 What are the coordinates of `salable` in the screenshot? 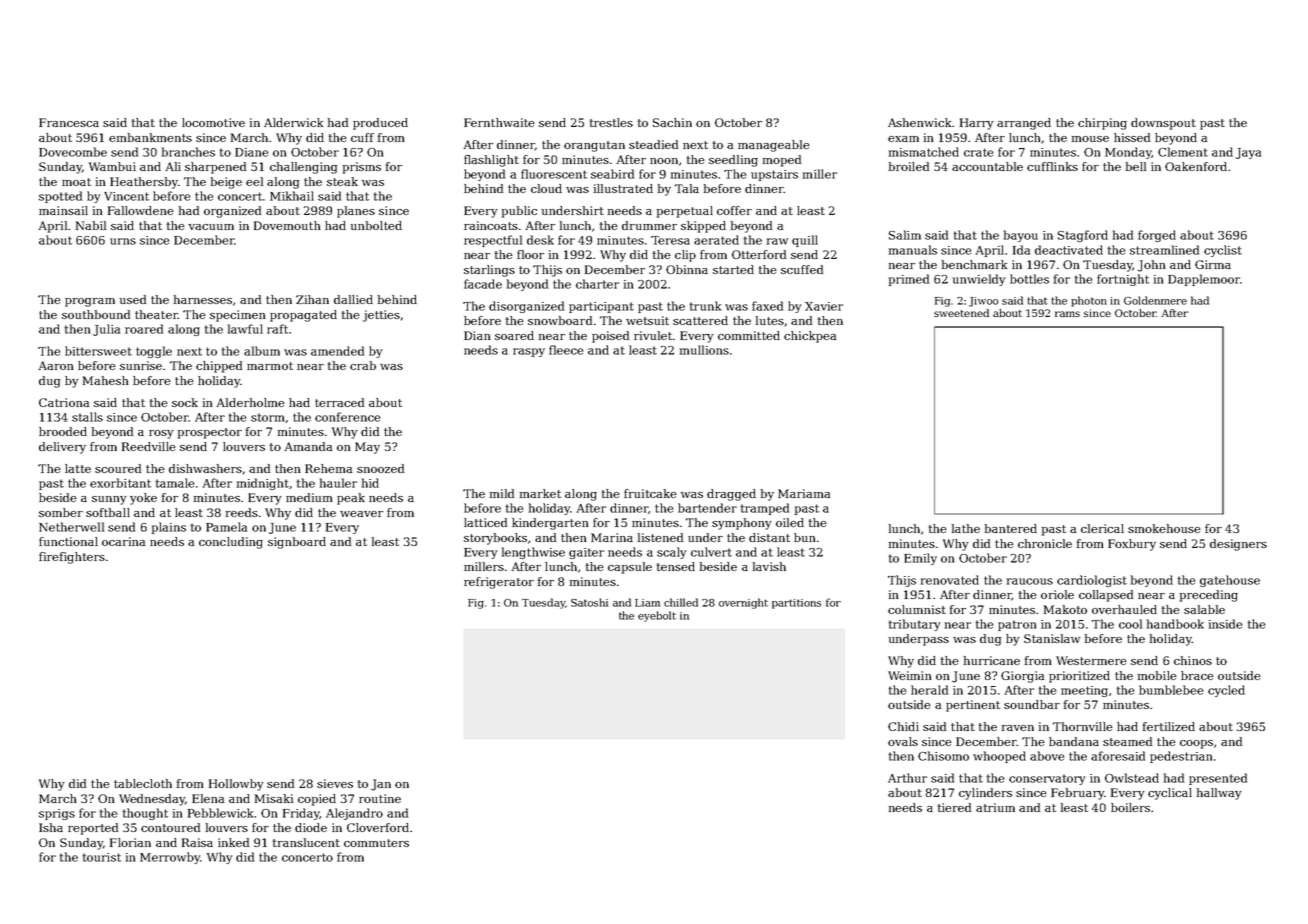 It's located at (1204, 609).
